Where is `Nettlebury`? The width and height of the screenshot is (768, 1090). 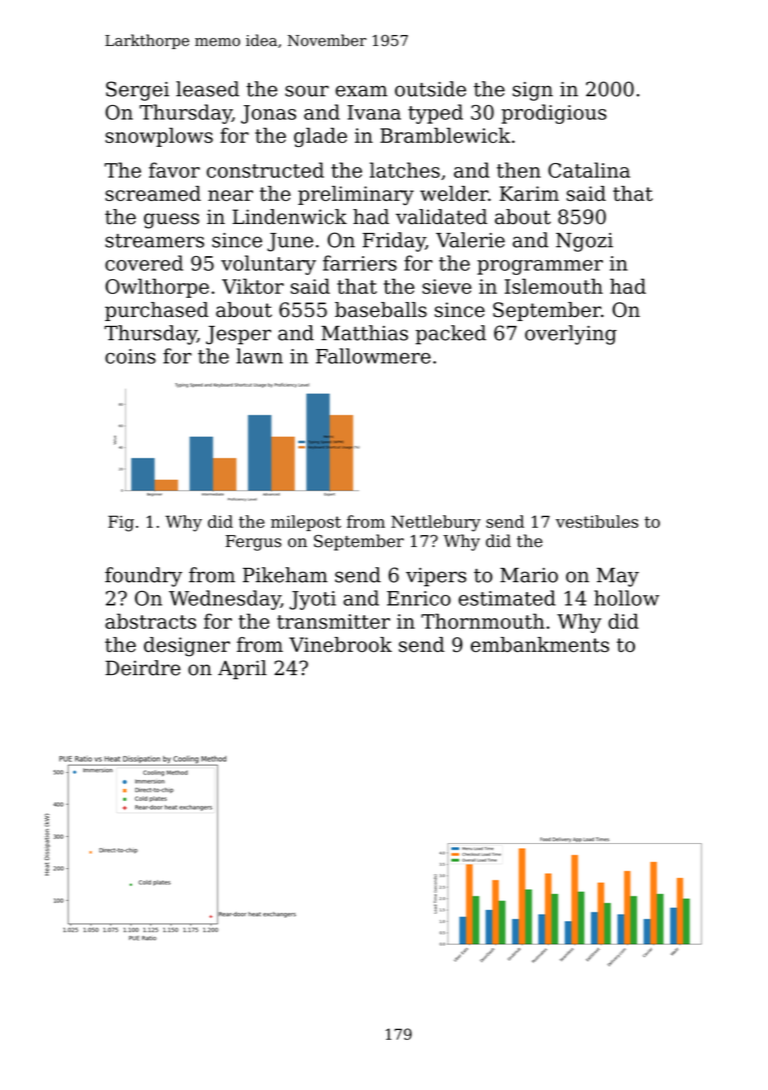 Nettlebury is located at coordinates (436, 523).
